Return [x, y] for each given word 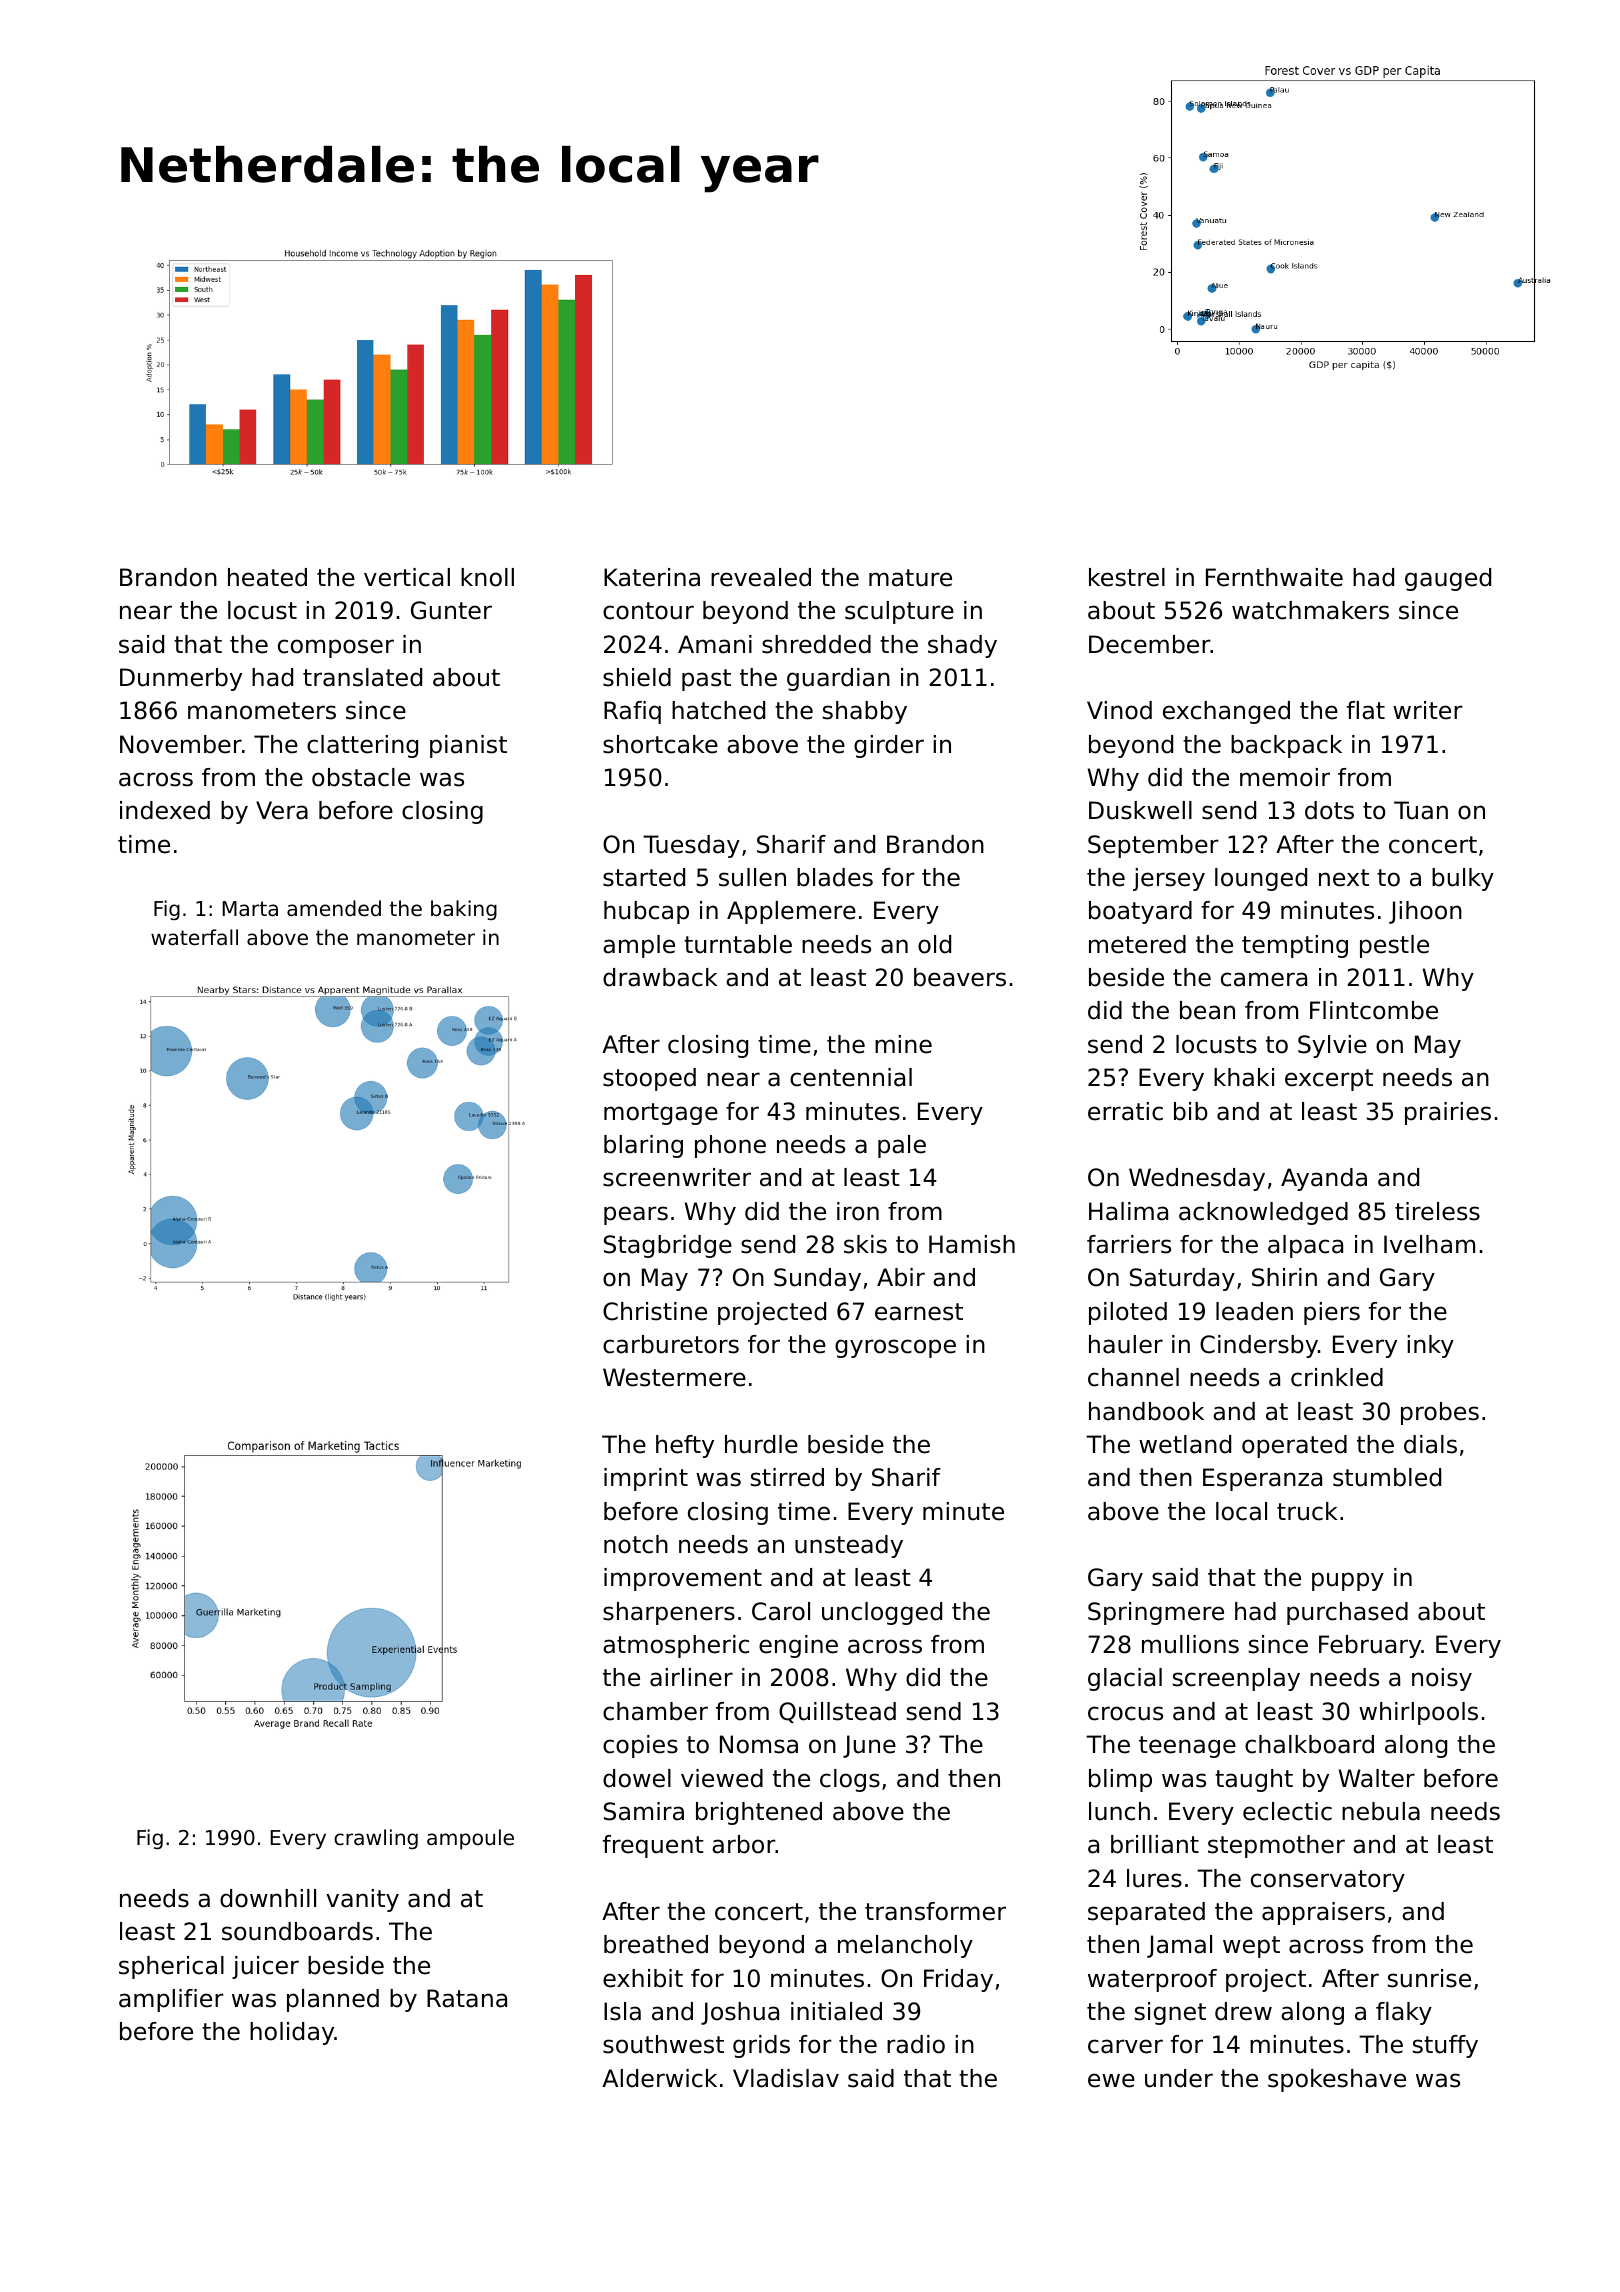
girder [889, 746]
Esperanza [1262, 1479]
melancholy [905, 1946]
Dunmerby [181, 679]
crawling [376, 1839]
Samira [644, 1811]
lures [1154, 1878]
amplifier [171, 2000]
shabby [865, 712]
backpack [1286, 746]
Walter [1377, 1778]
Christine [655, 1311]
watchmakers [1310, 610]
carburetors [671, 1344]
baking [464, 910]
